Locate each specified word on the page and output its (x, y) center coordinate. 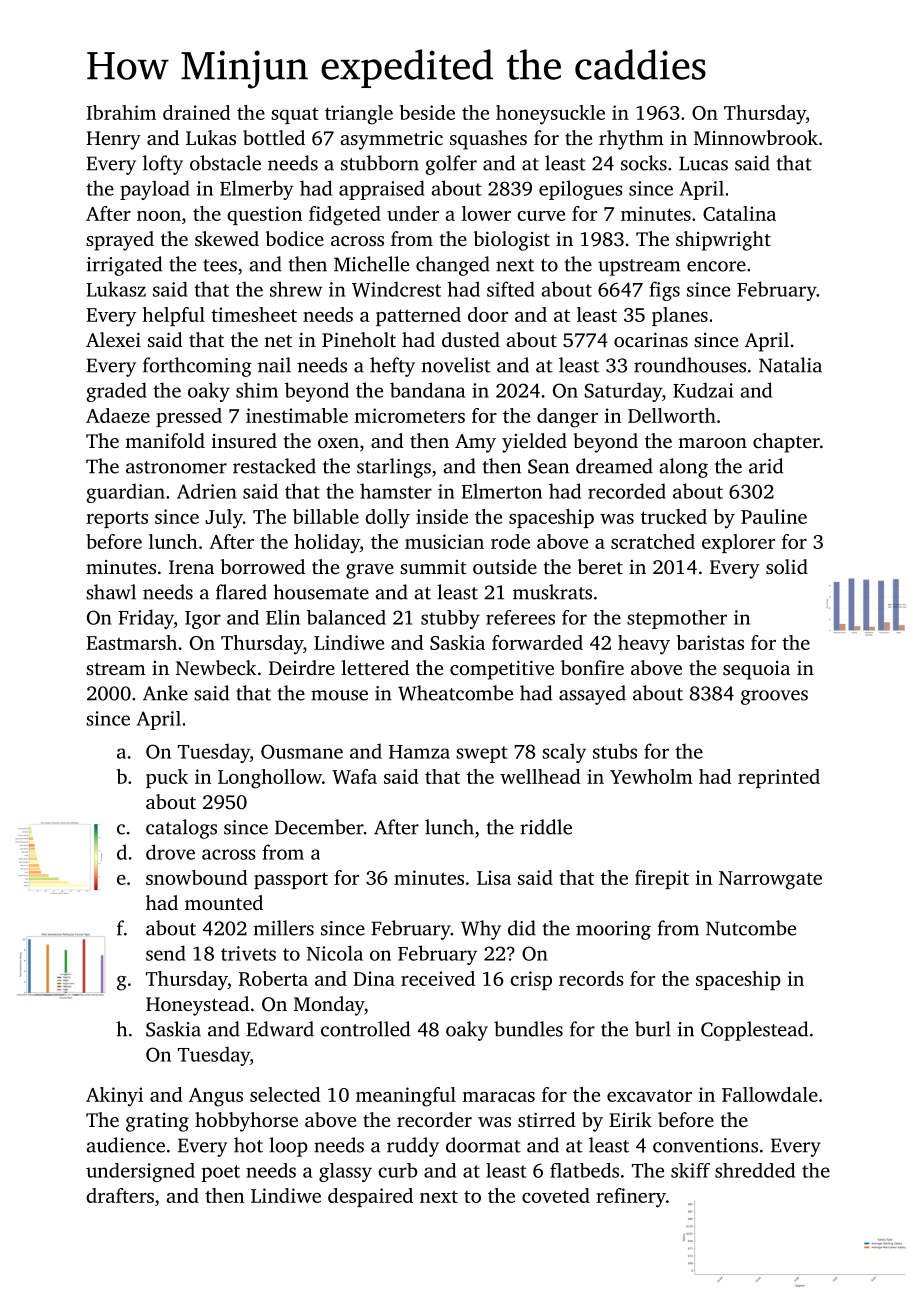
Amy (475, 443)
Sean (548, 466)
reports (117, 520)
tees (220, 265)
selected (285, 1094)
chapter (786, 443)
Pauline (774, 516)
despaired (370, 1197)
